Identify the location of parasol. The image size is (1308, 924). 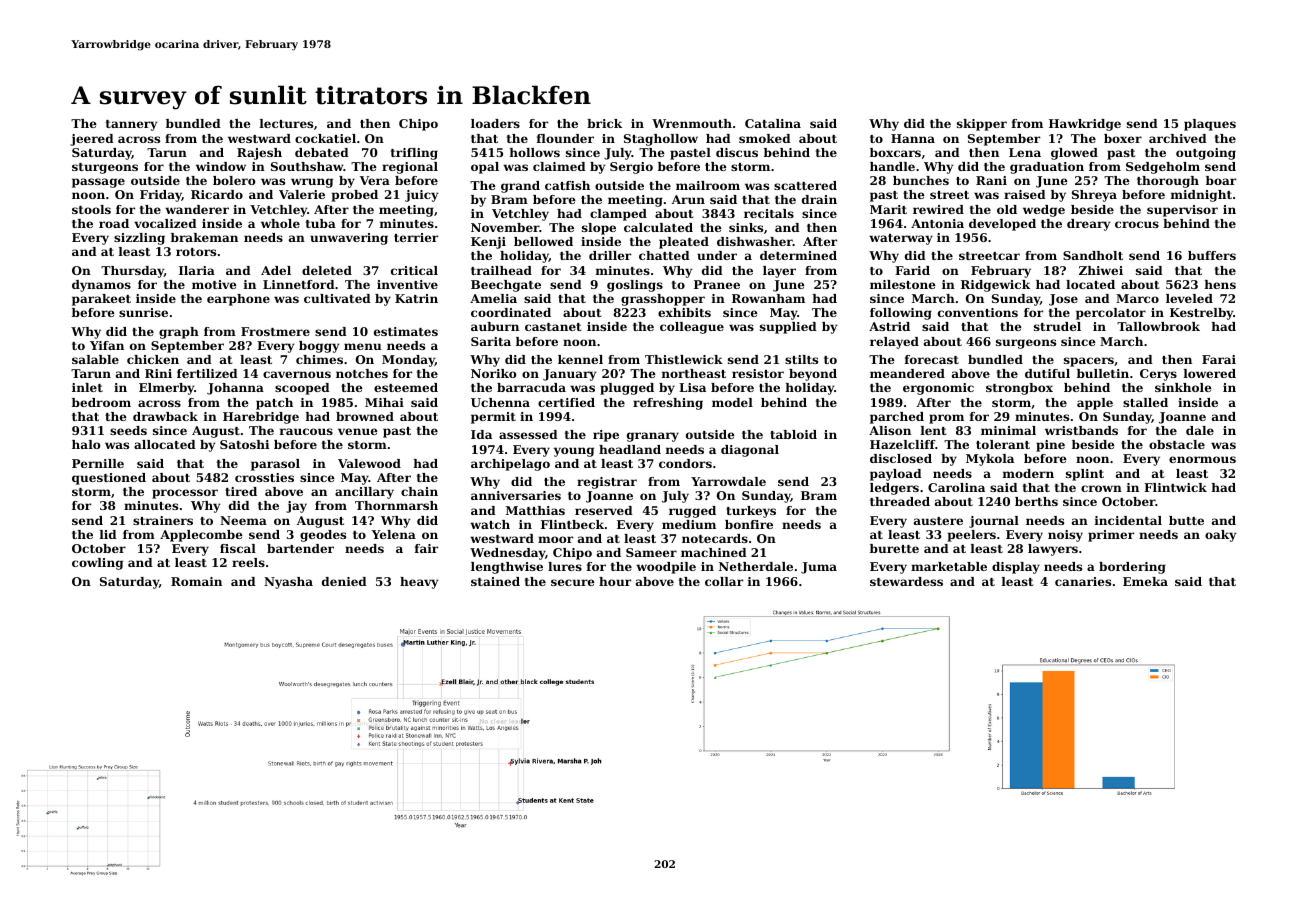
(275, 465).
